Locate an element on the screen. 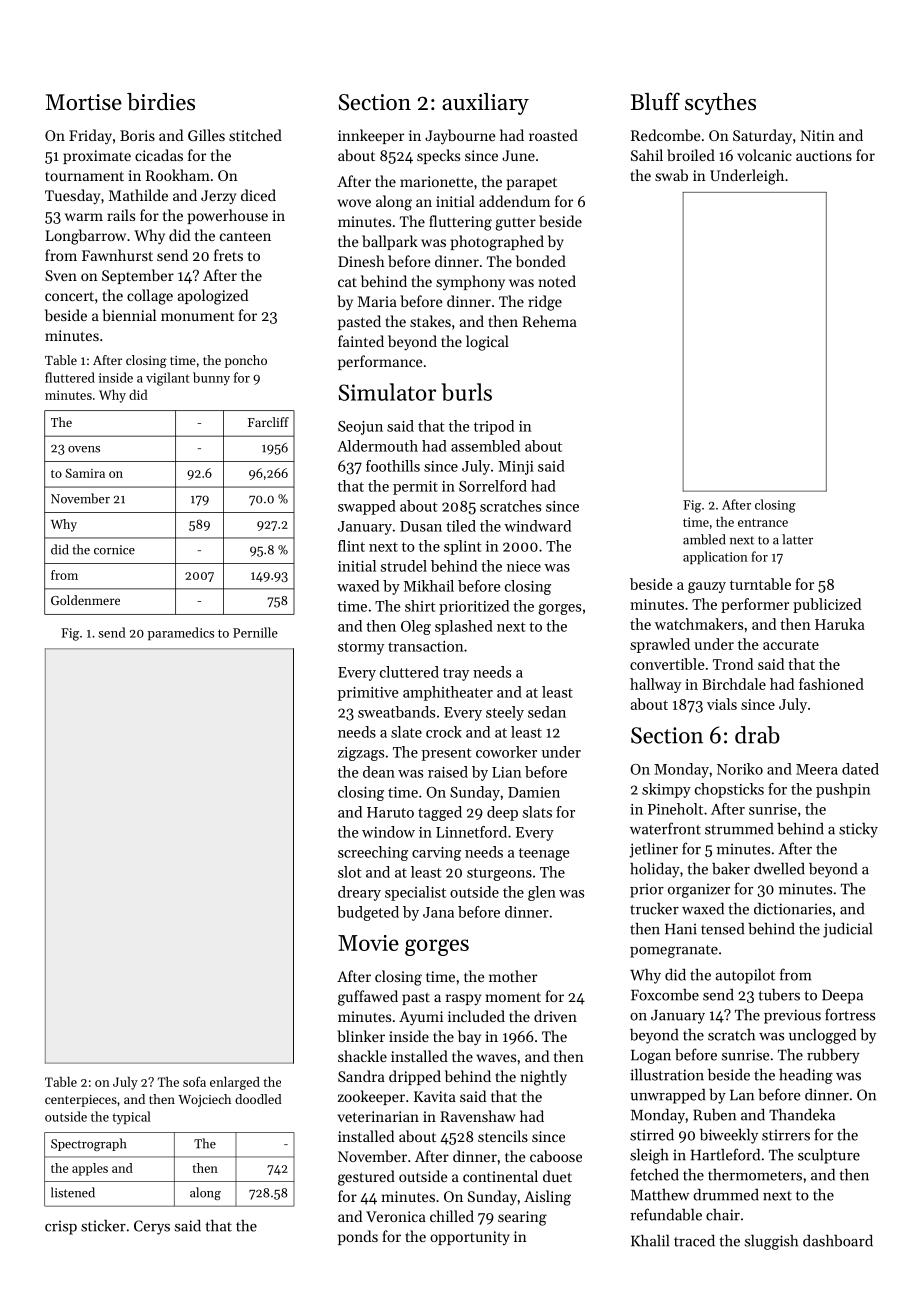  volcanic is located at coordinates (764, 155).
